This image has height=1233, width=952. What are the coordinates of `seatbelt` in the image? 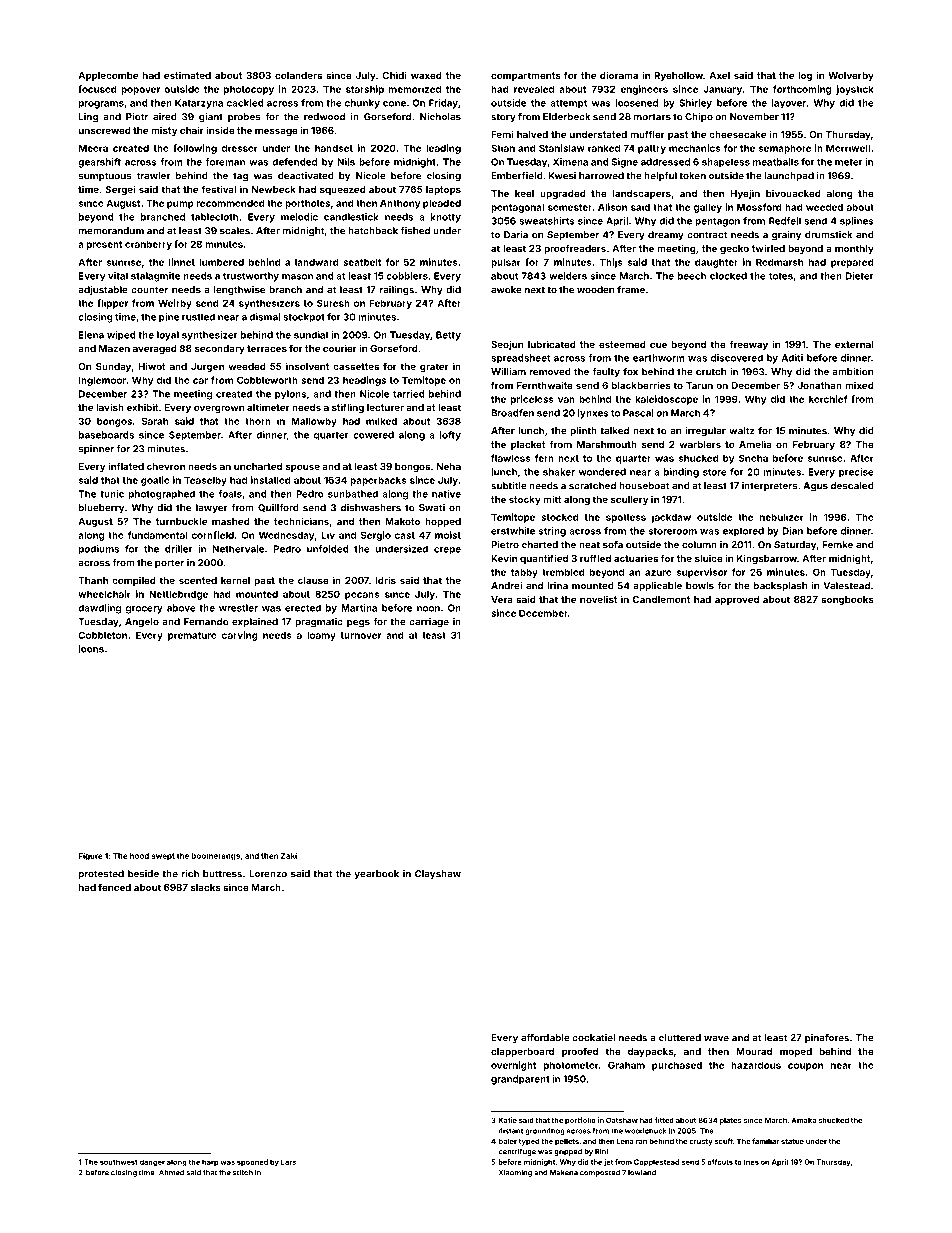 It's located at (362, 262).
